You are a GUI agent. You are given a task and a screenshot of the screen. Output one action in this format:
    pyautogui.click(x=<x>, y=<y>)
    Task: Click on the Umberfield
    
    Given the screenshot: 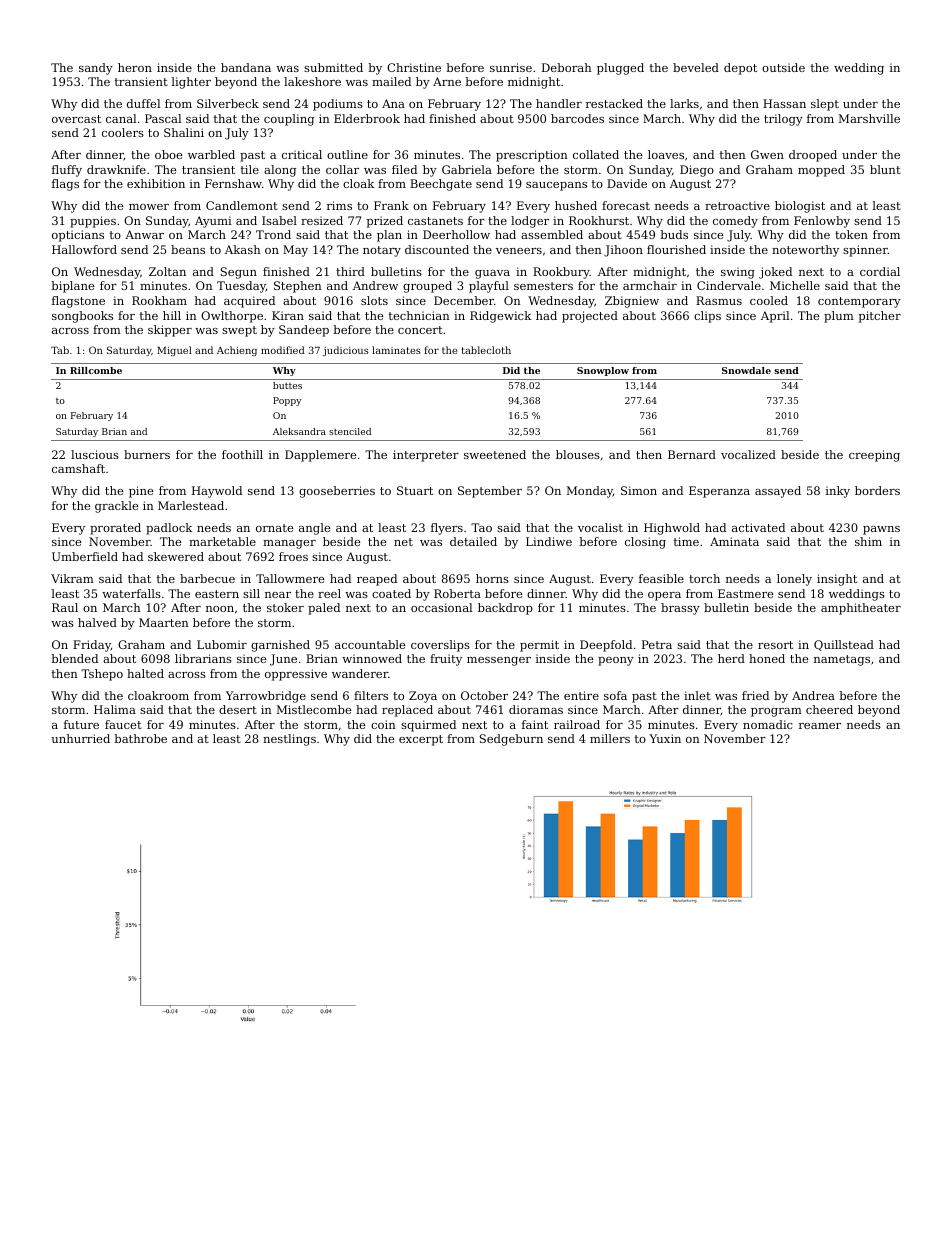 What is the action you would take?
    pyautogui.click(x=85, y=556)
